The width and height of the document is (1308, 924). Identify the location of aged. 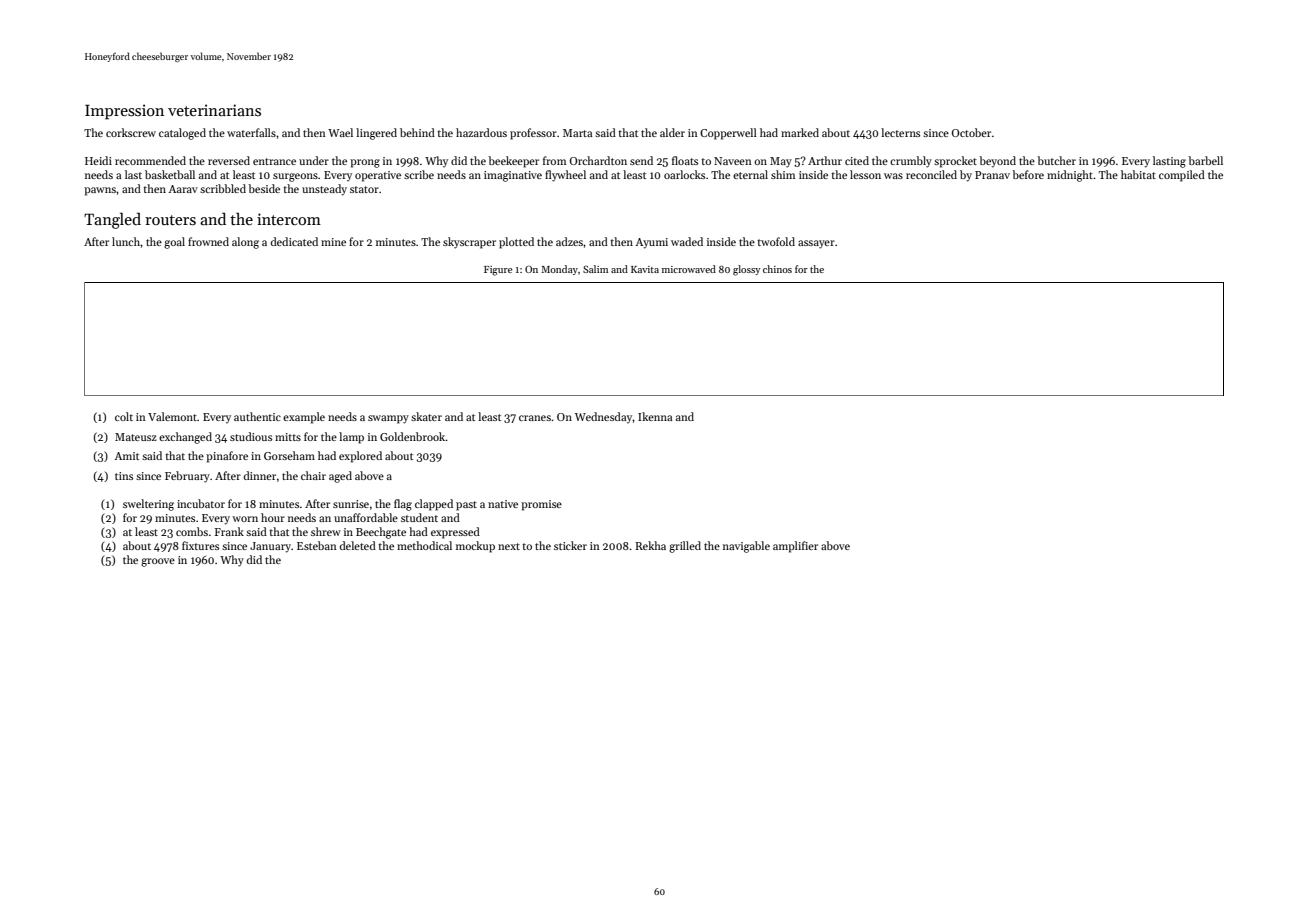
(340, 477).
